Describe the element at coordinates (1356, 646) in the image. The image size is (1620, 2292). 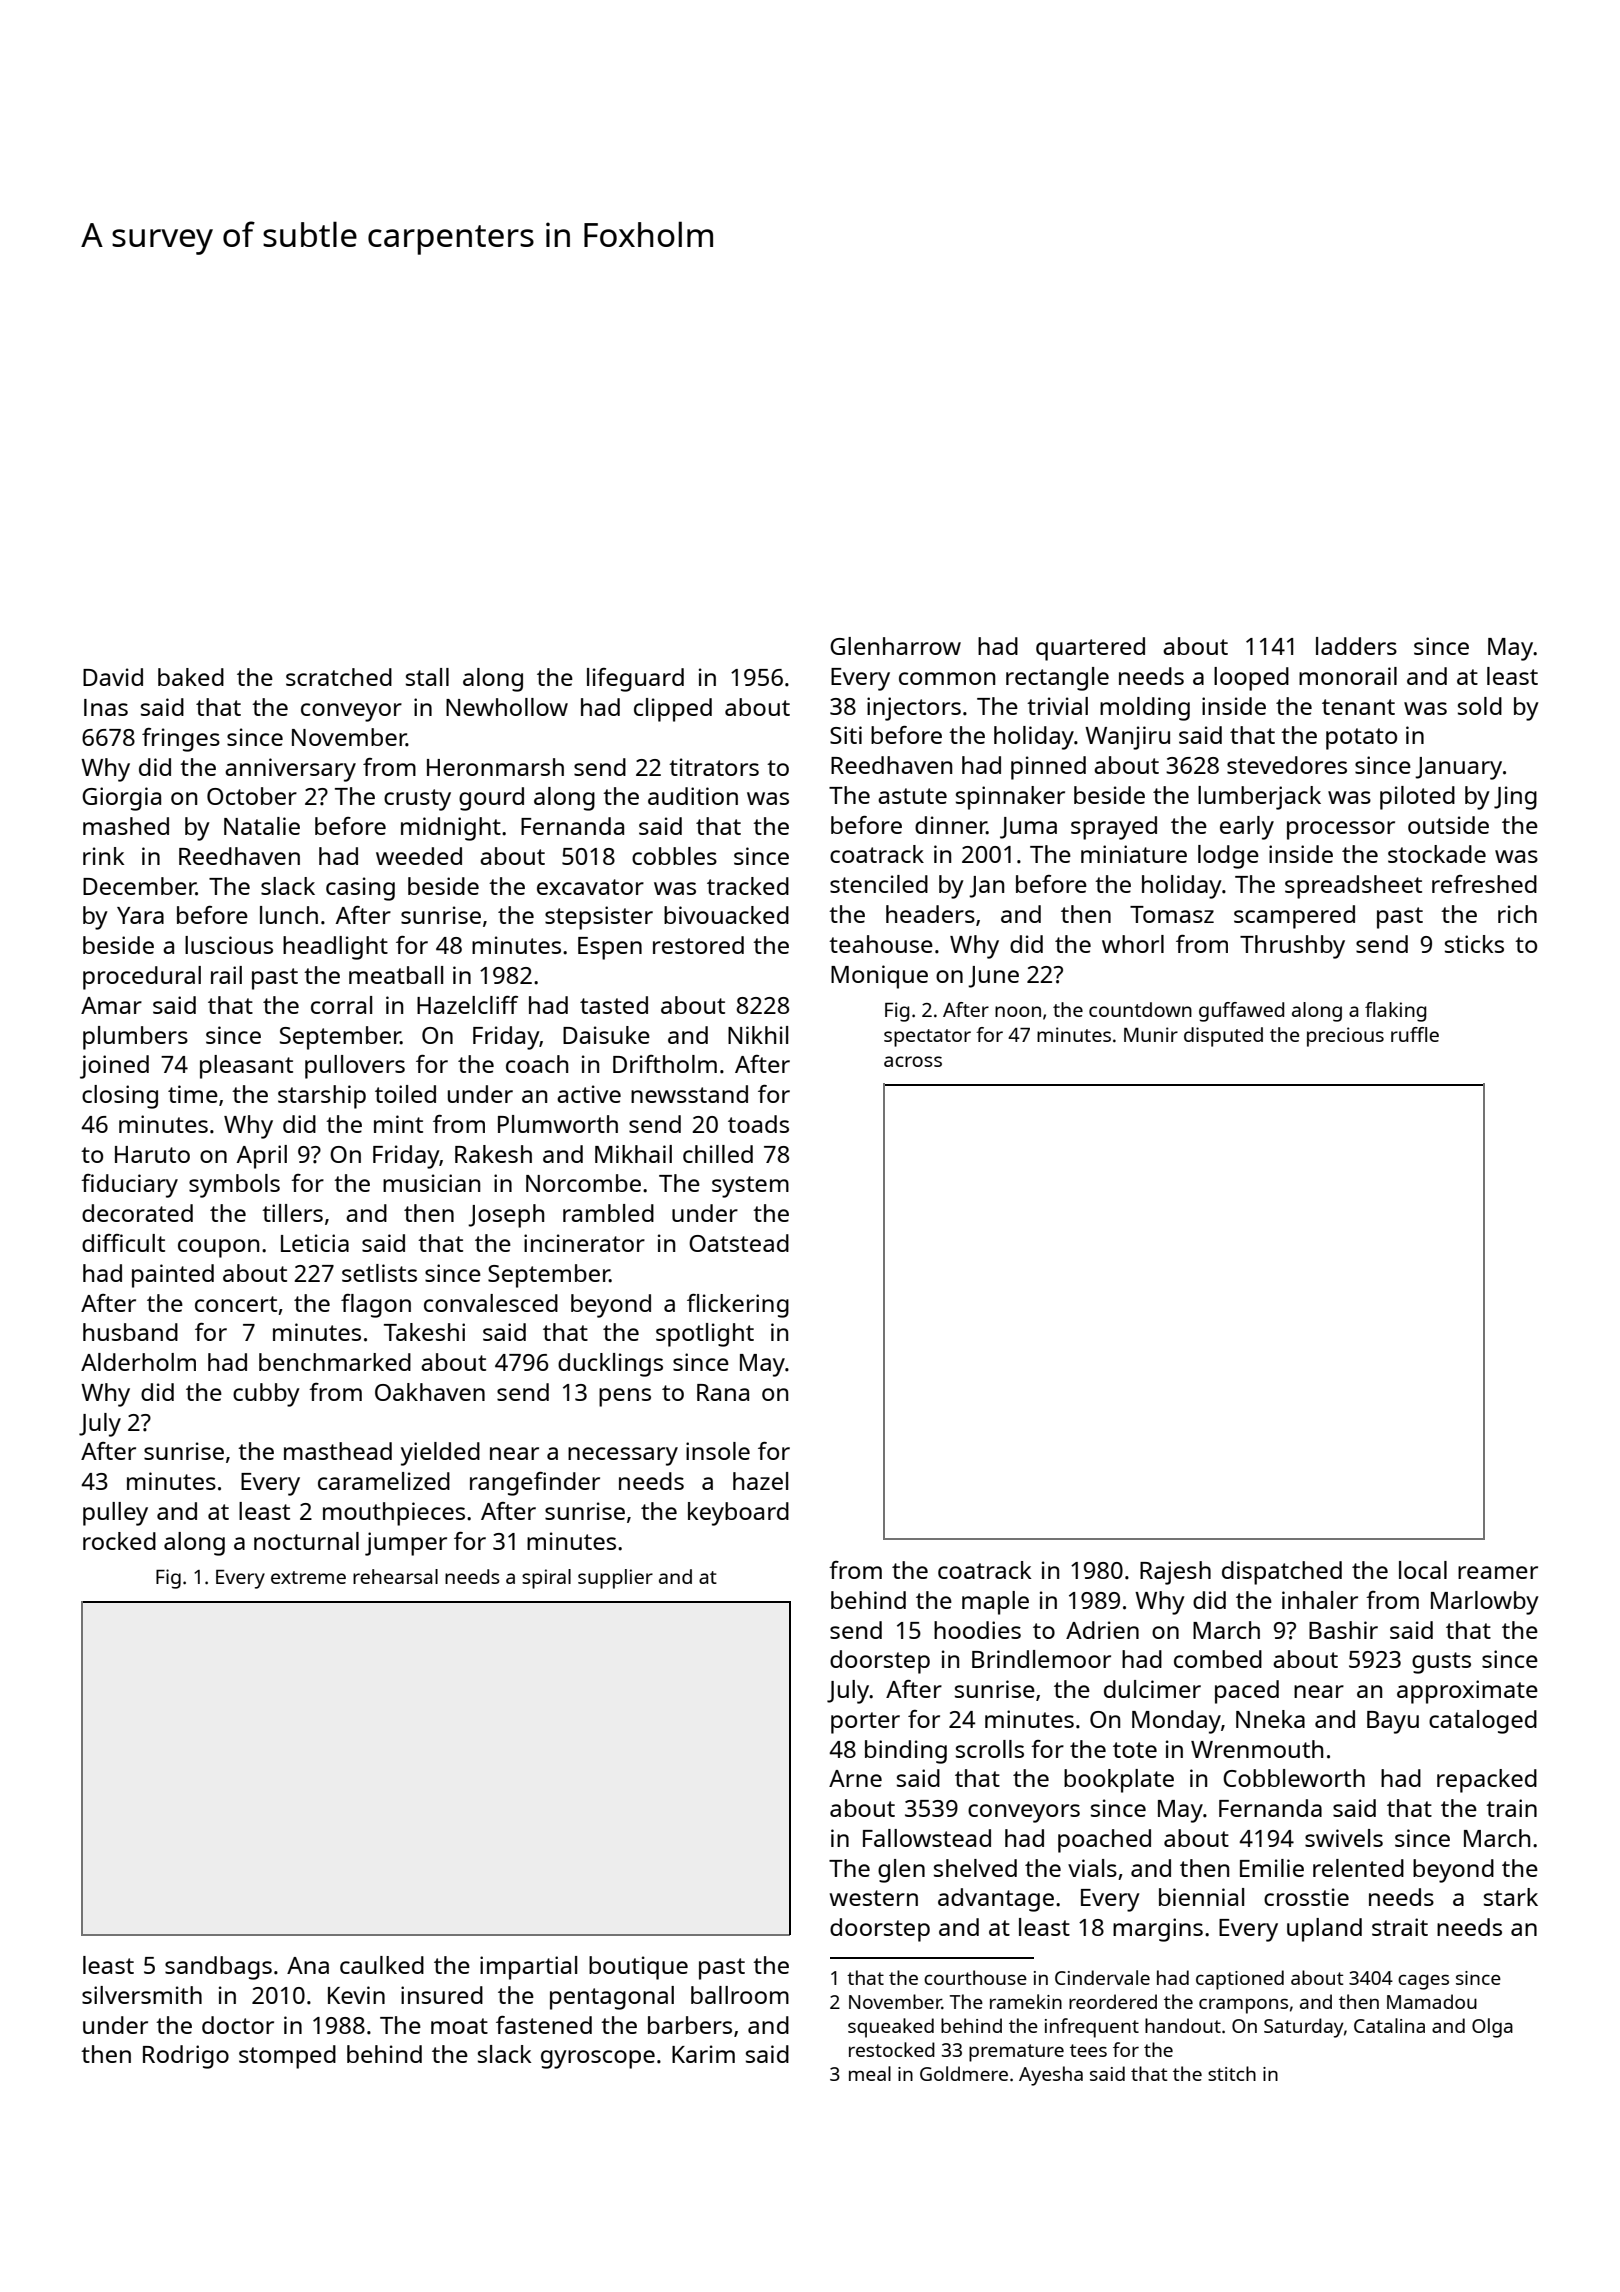
I see `ladders` at that location.
